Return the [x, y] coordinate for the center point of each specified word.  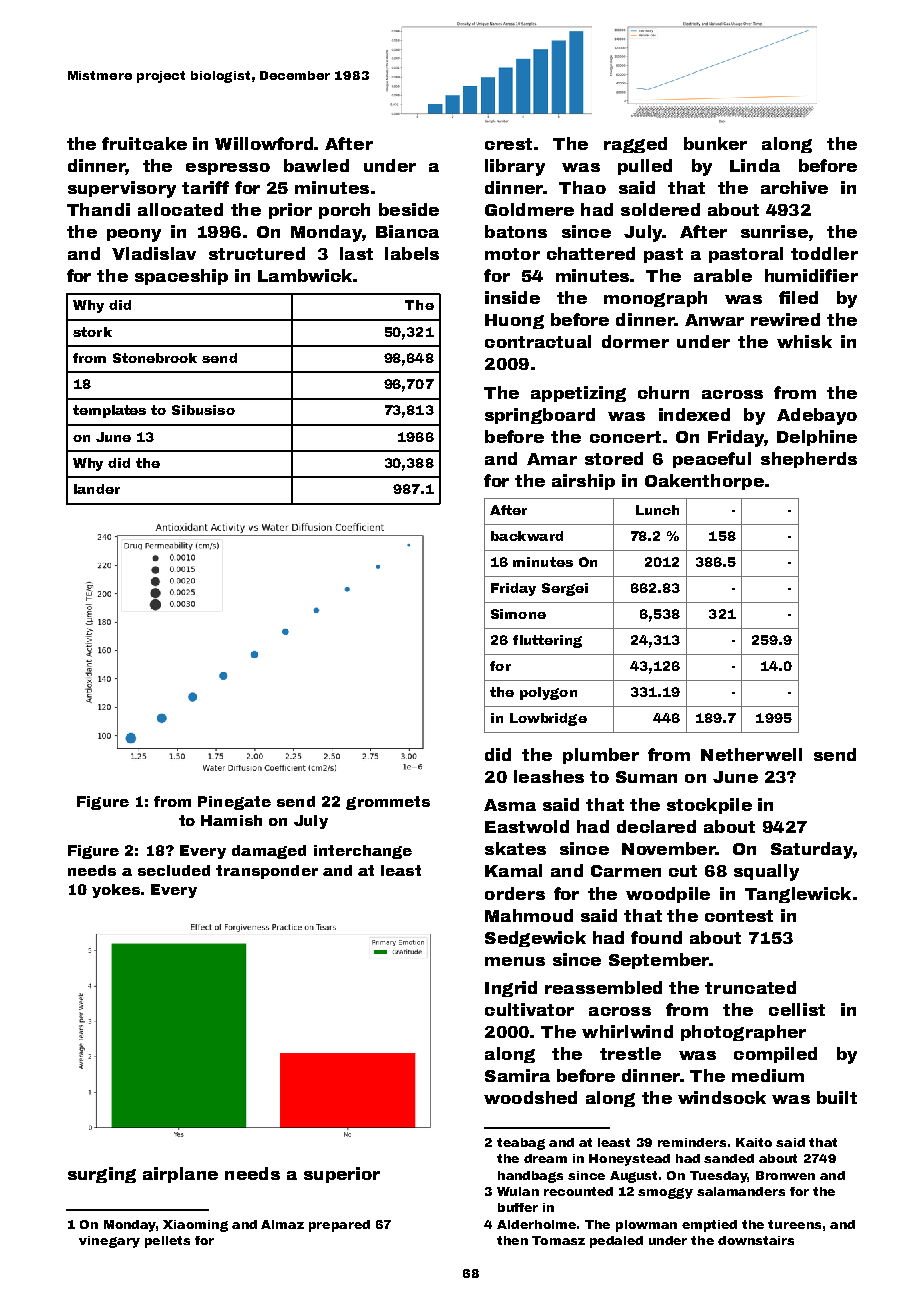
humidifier [811, 275]
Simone [518, 614]
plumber [601, 756]
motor [512, 254]
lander [97, 489]
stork [92, 332]
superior [342, 1175]
